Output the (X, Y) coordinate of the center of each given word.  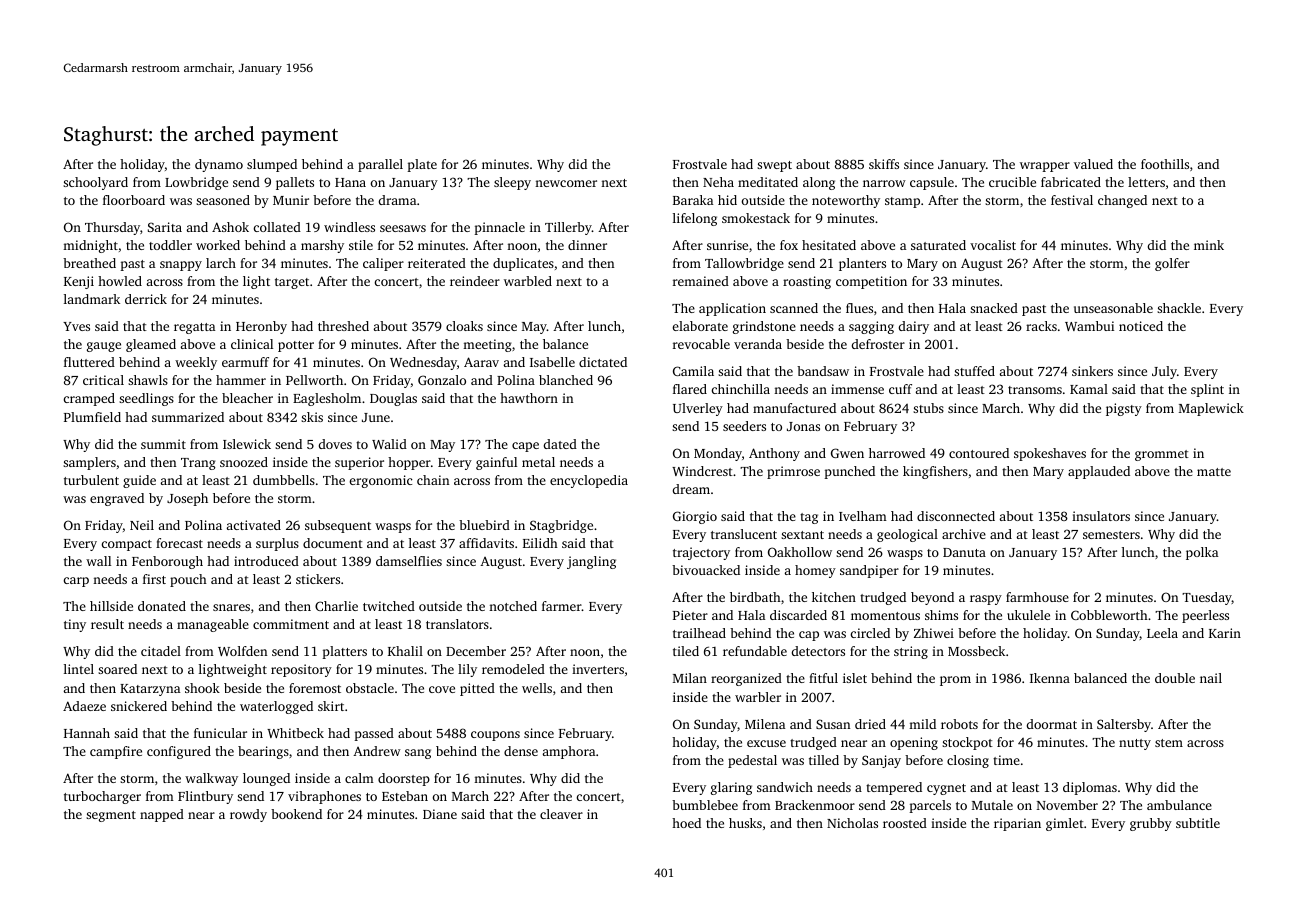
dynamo (219, 165)
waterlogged (276, 707)
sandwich (785, 787)
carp (76, 582)
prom (955, 681)
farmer (562, 606)
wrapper (1045, 167)
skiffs (884, 164)
